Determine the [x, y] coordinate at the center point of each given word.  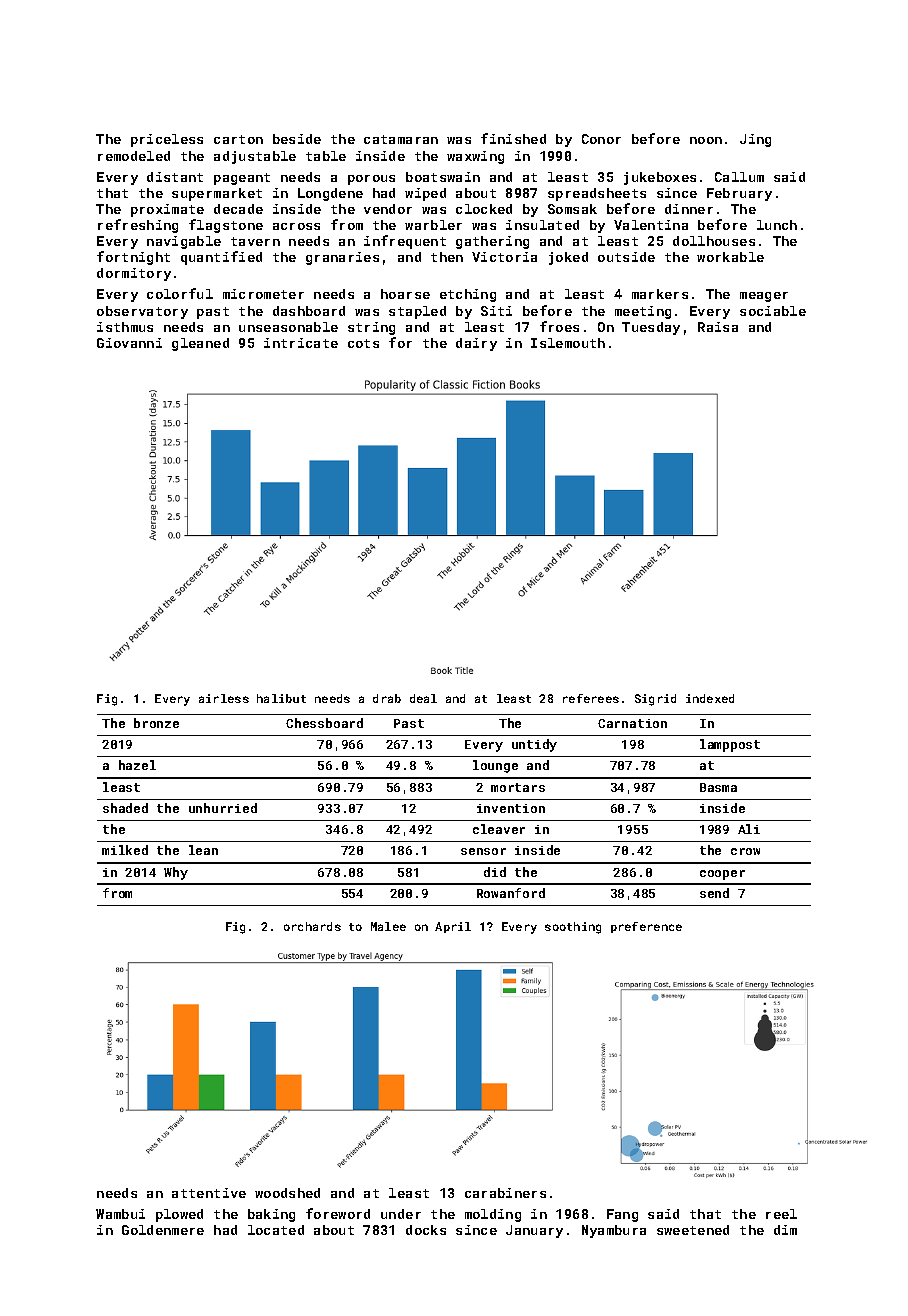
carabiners [505, 1193]
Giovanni [129, 343]
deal [423, 698]
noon [706, 140]
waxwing [475, 157]
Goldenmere [163, 1230]
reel [781, 1214]
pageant [242, 179]
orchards [312, 926]
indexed [710, 698]
